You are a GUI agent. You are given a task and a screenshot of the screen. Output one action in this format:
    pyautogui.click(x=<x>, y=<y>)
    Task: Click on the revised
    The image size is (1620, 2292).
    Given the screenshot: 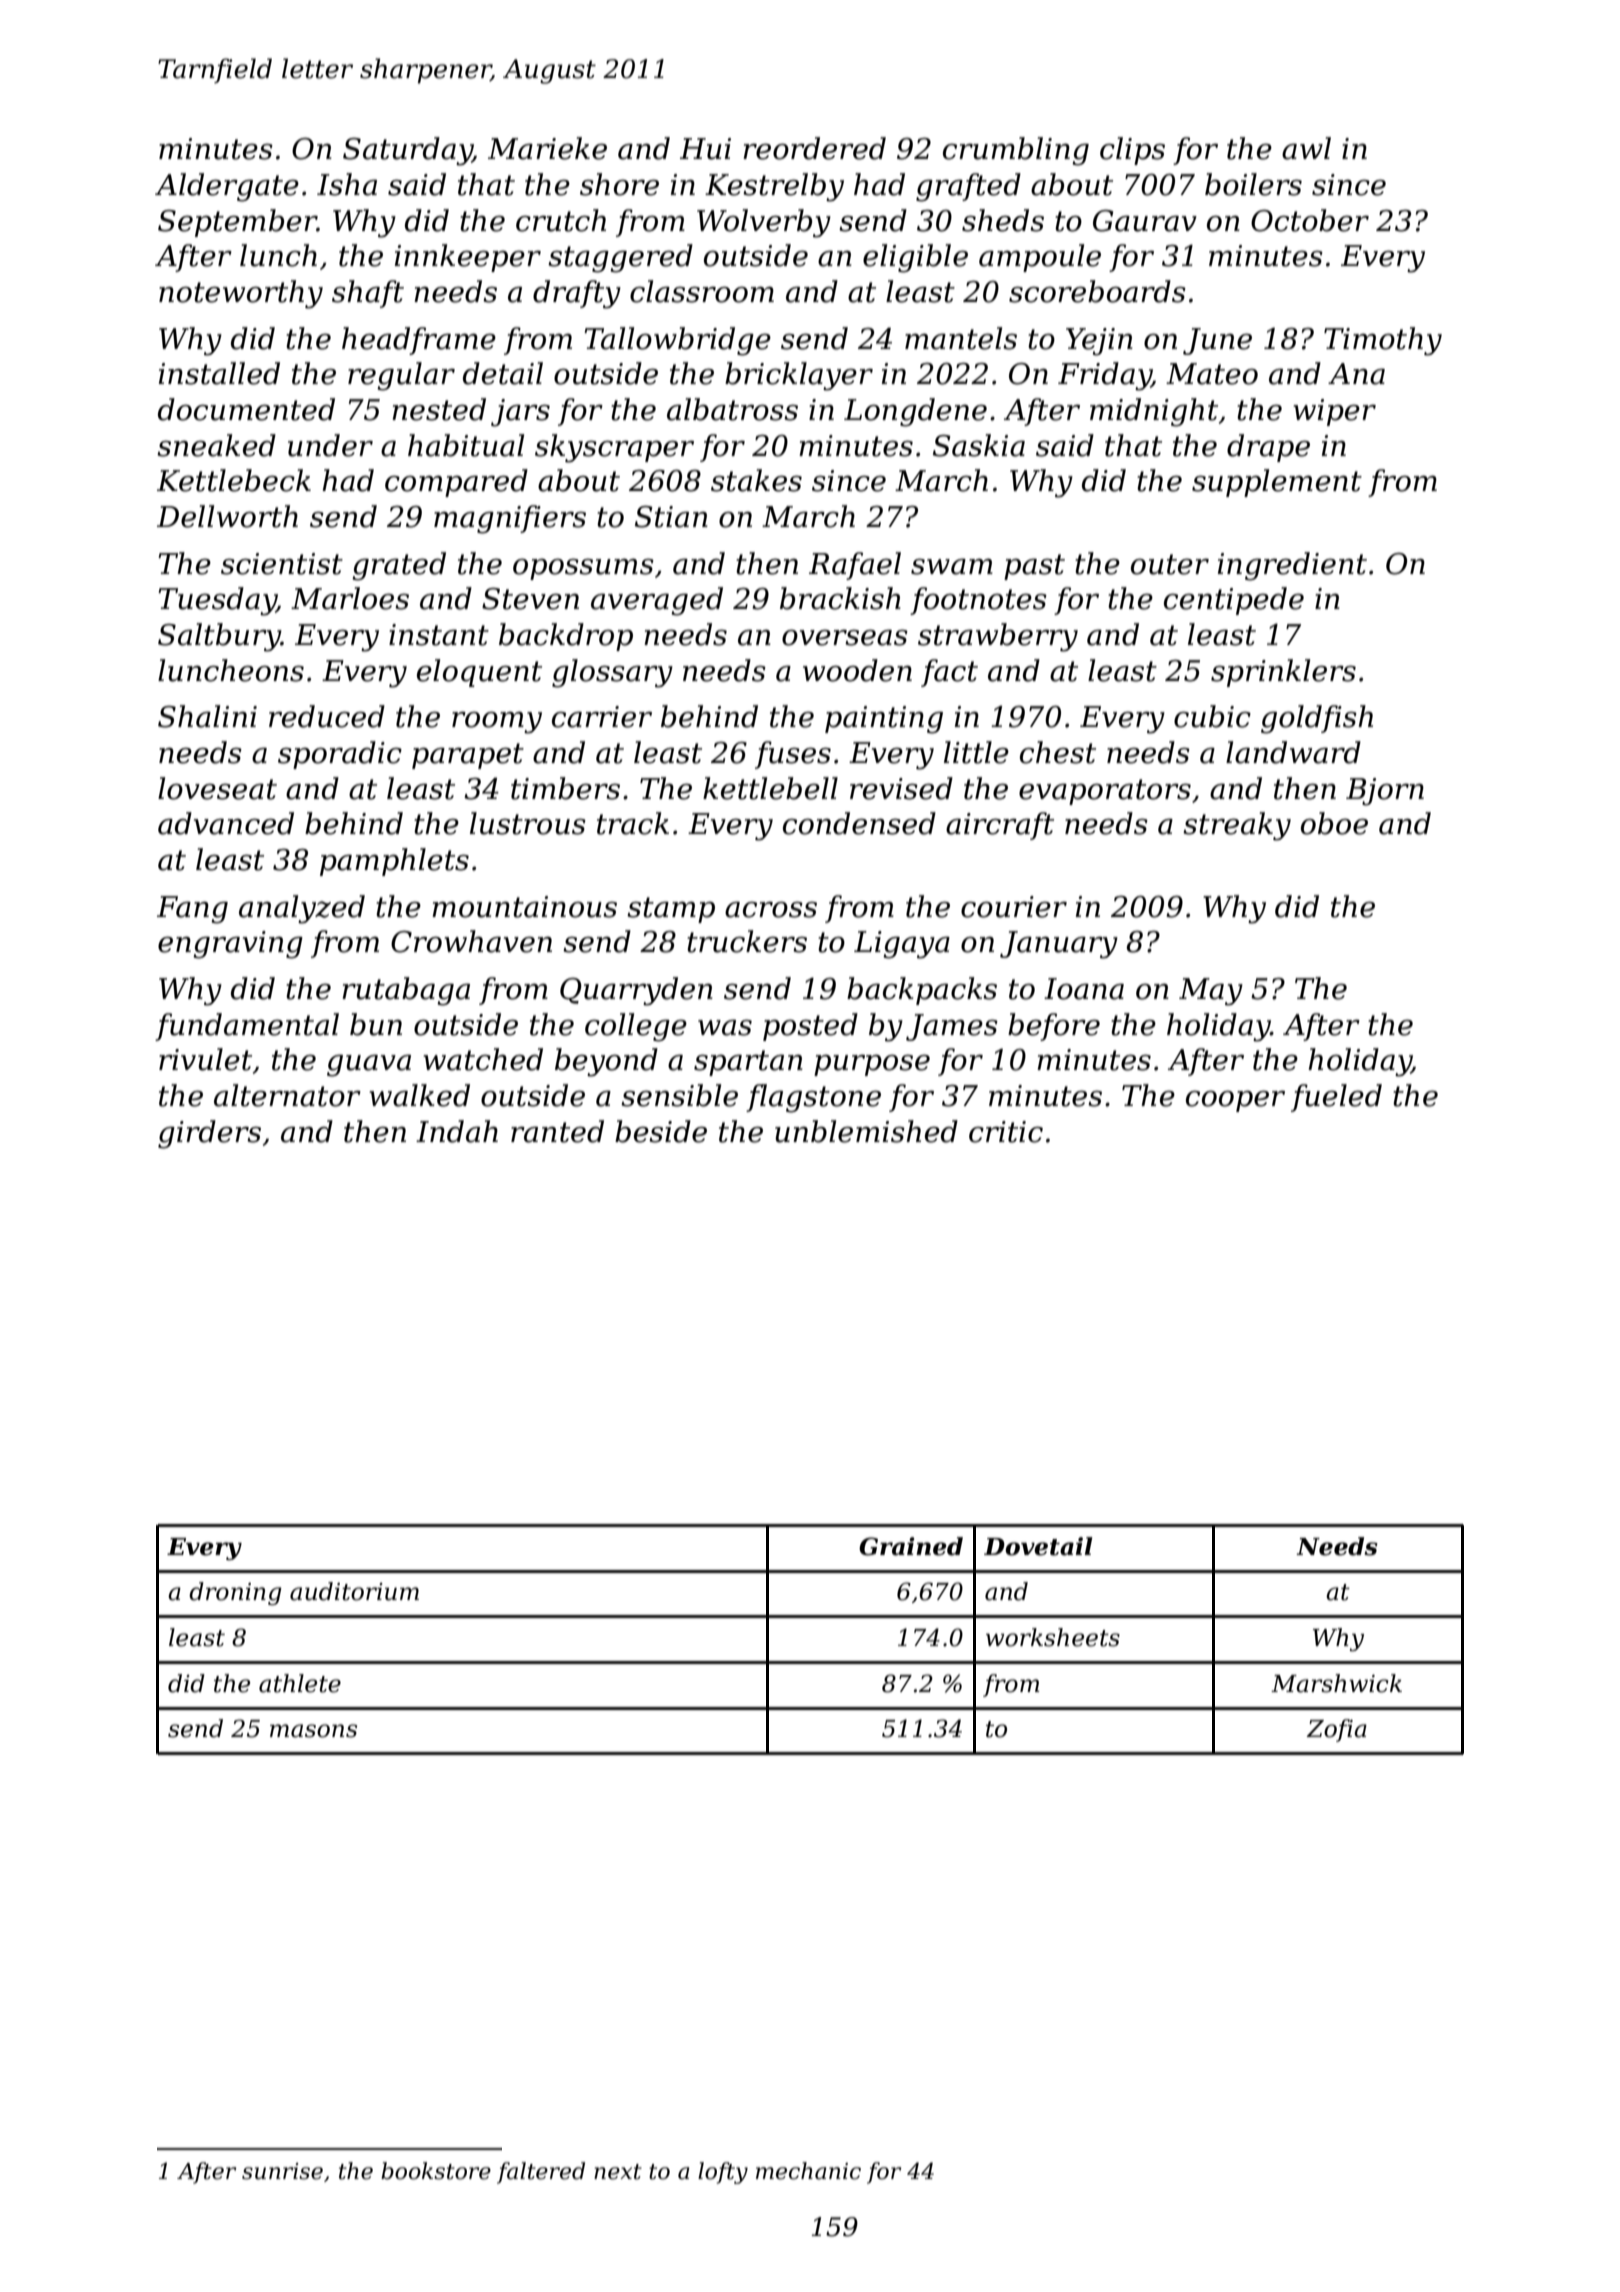 What is the action you would take?
    pyautogui.click(x=901, y=788)
